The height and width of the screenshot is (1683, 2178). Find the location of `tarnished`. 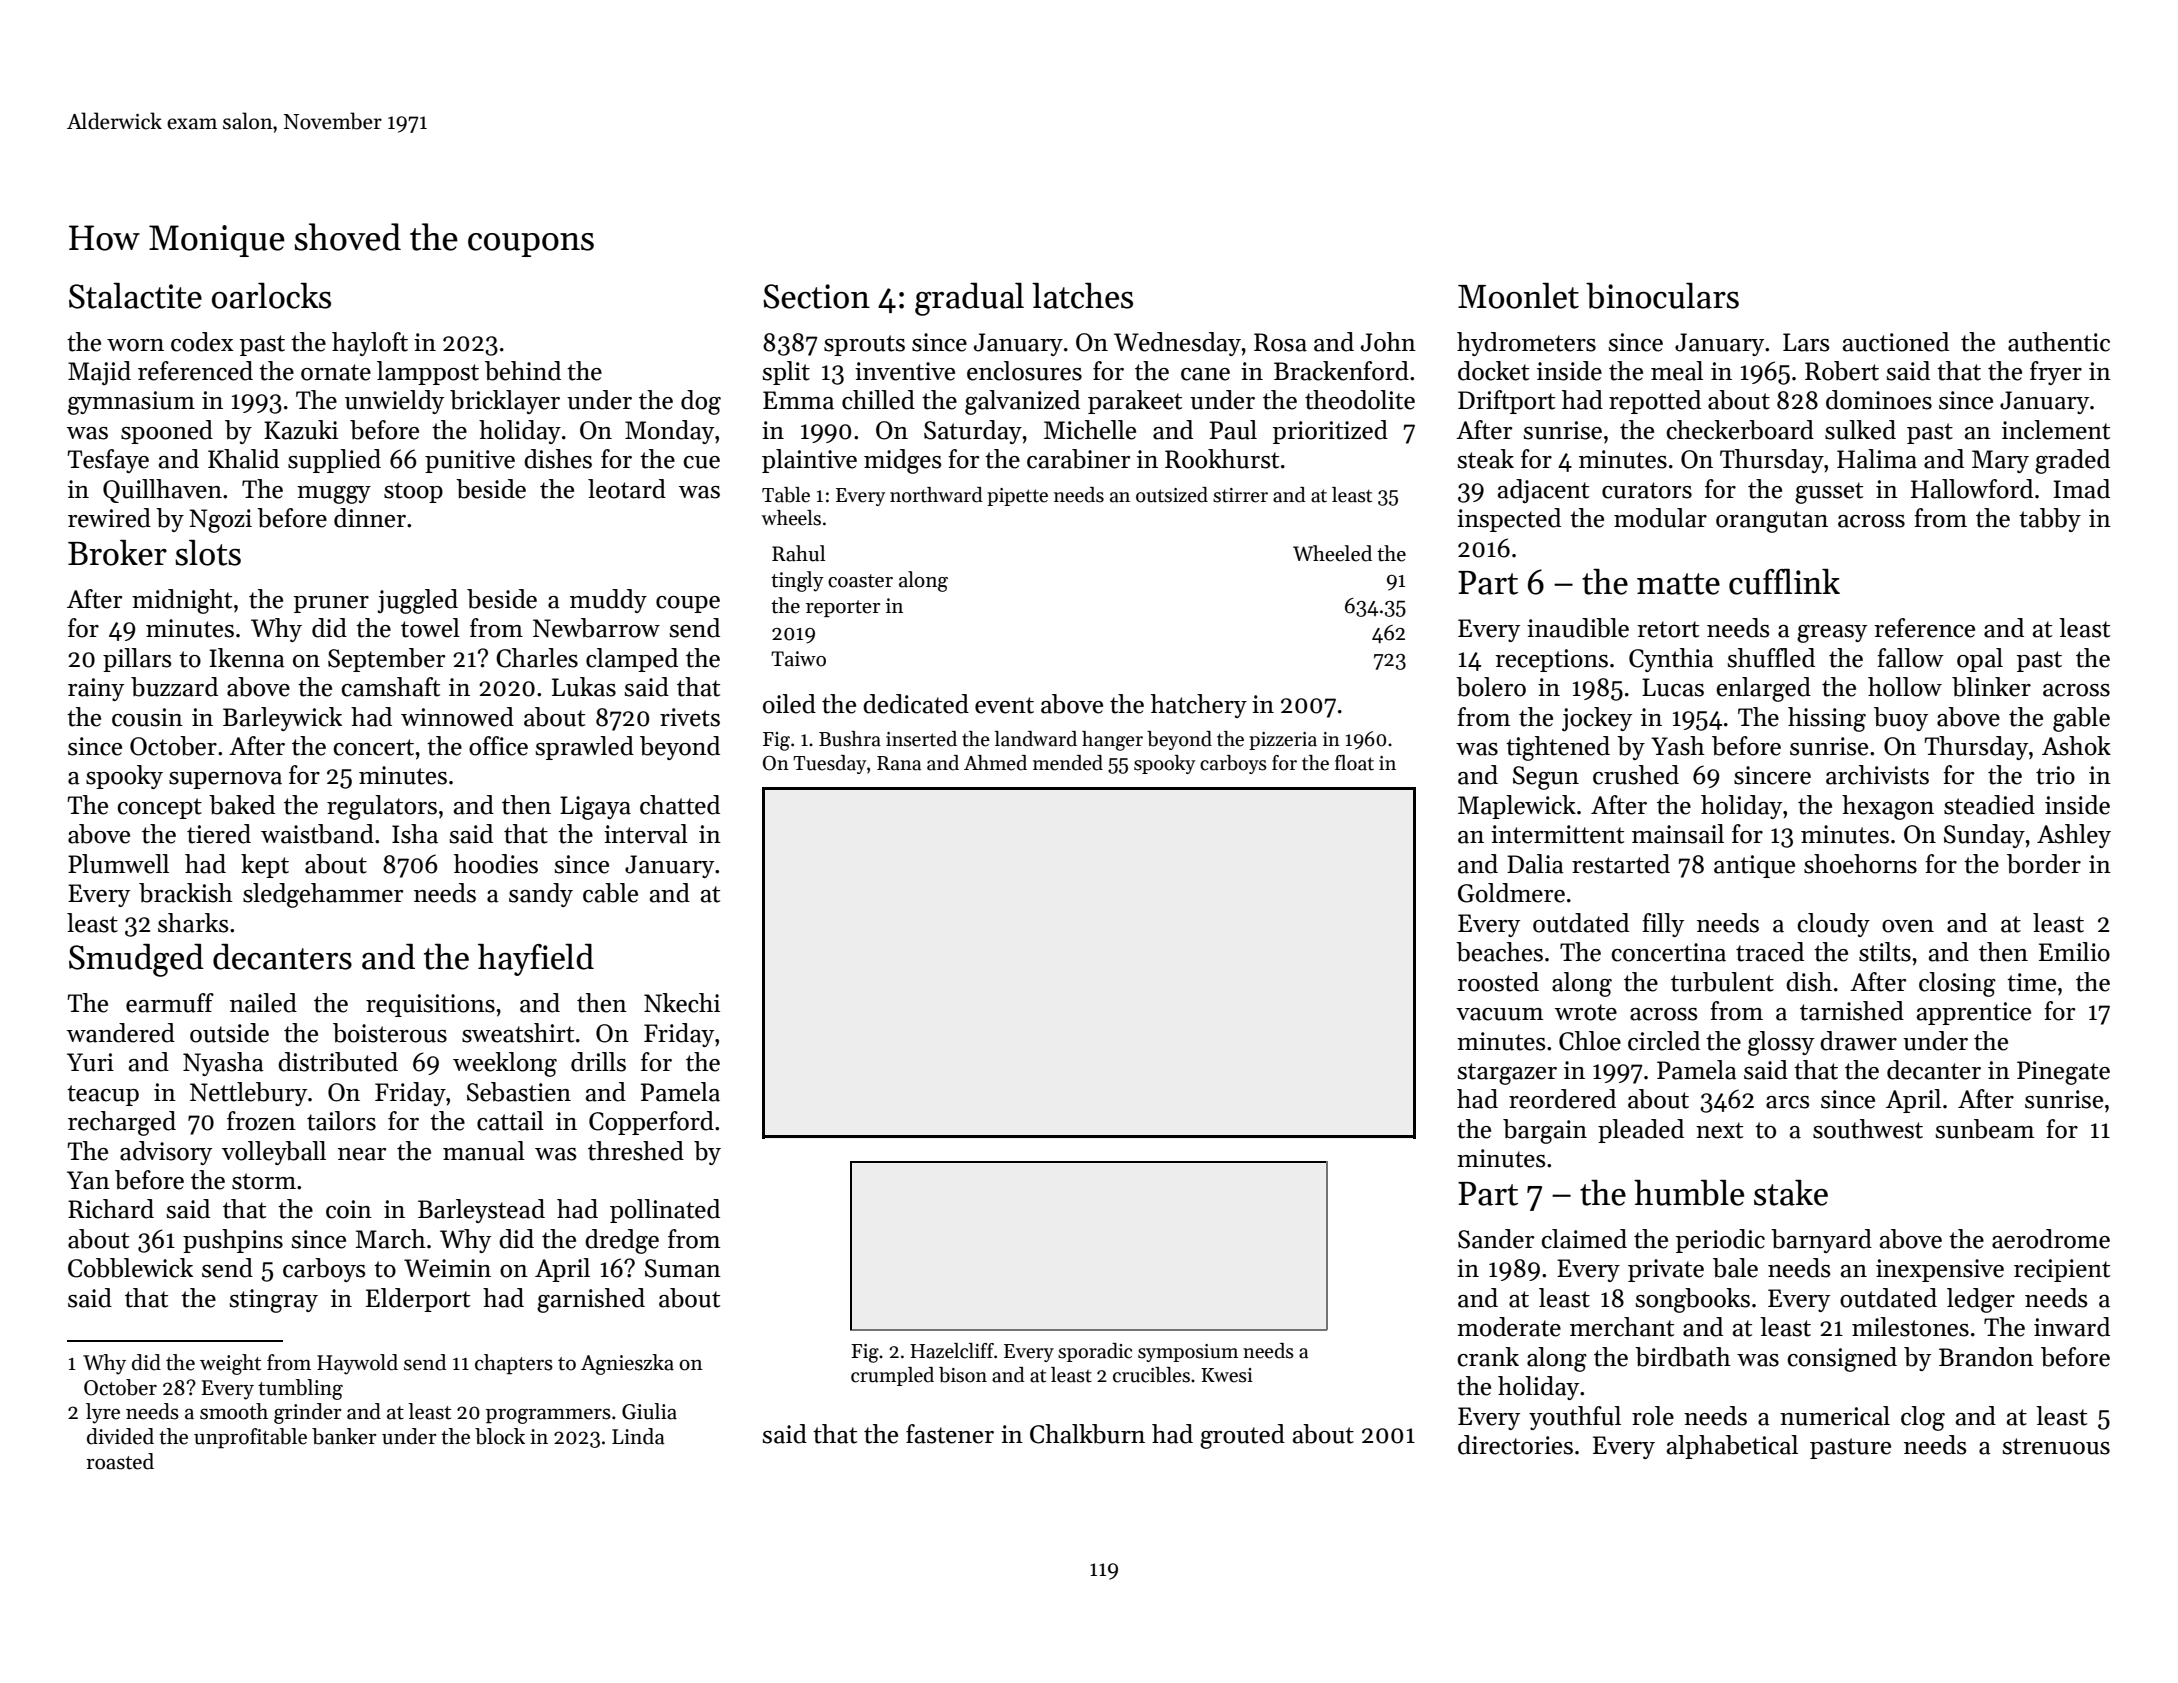

tarnished is located at coordinates (1852, 1011).
